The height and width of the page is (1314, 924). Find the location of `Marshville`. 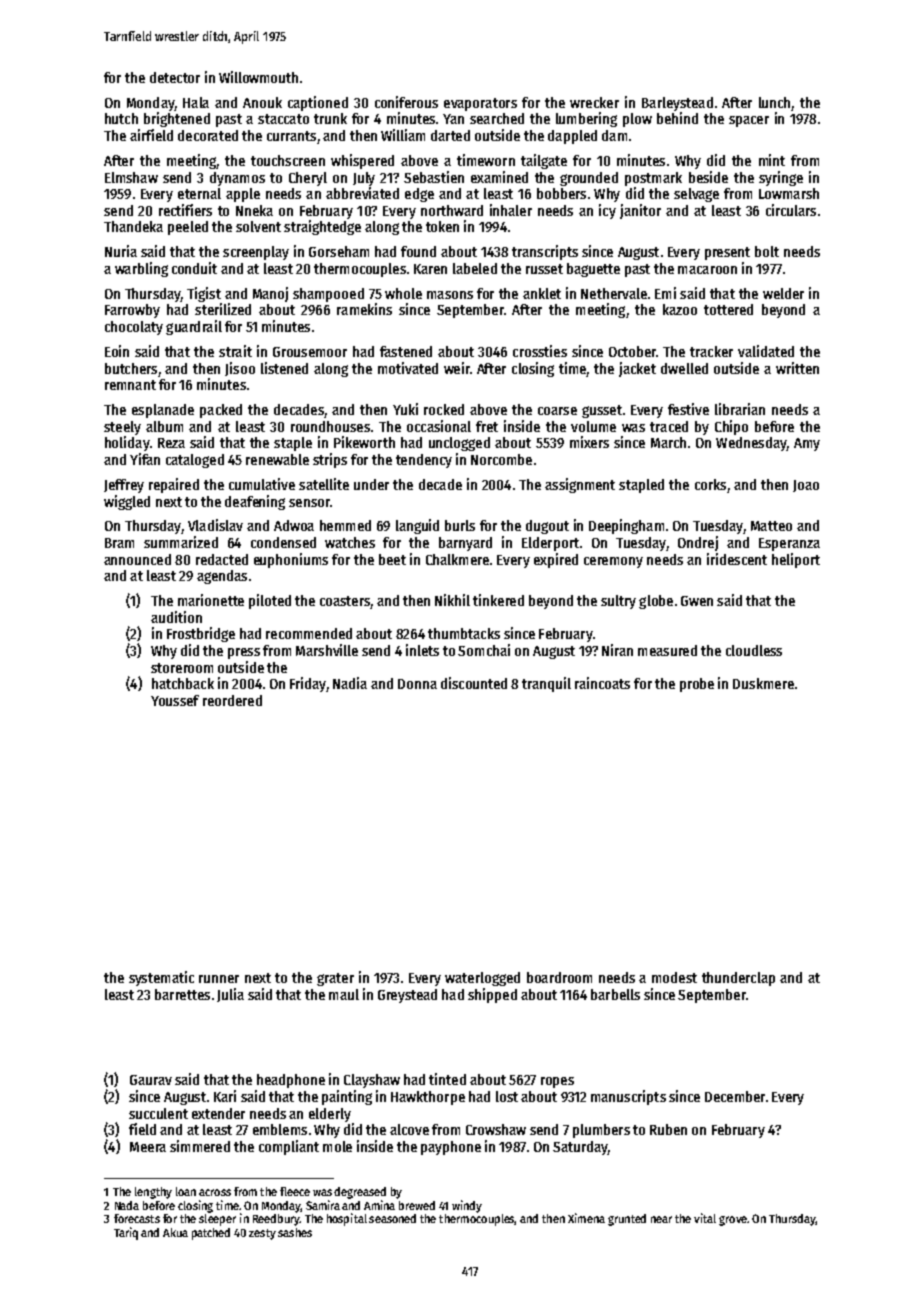

Marshville is located at coordinates (327, 650).
